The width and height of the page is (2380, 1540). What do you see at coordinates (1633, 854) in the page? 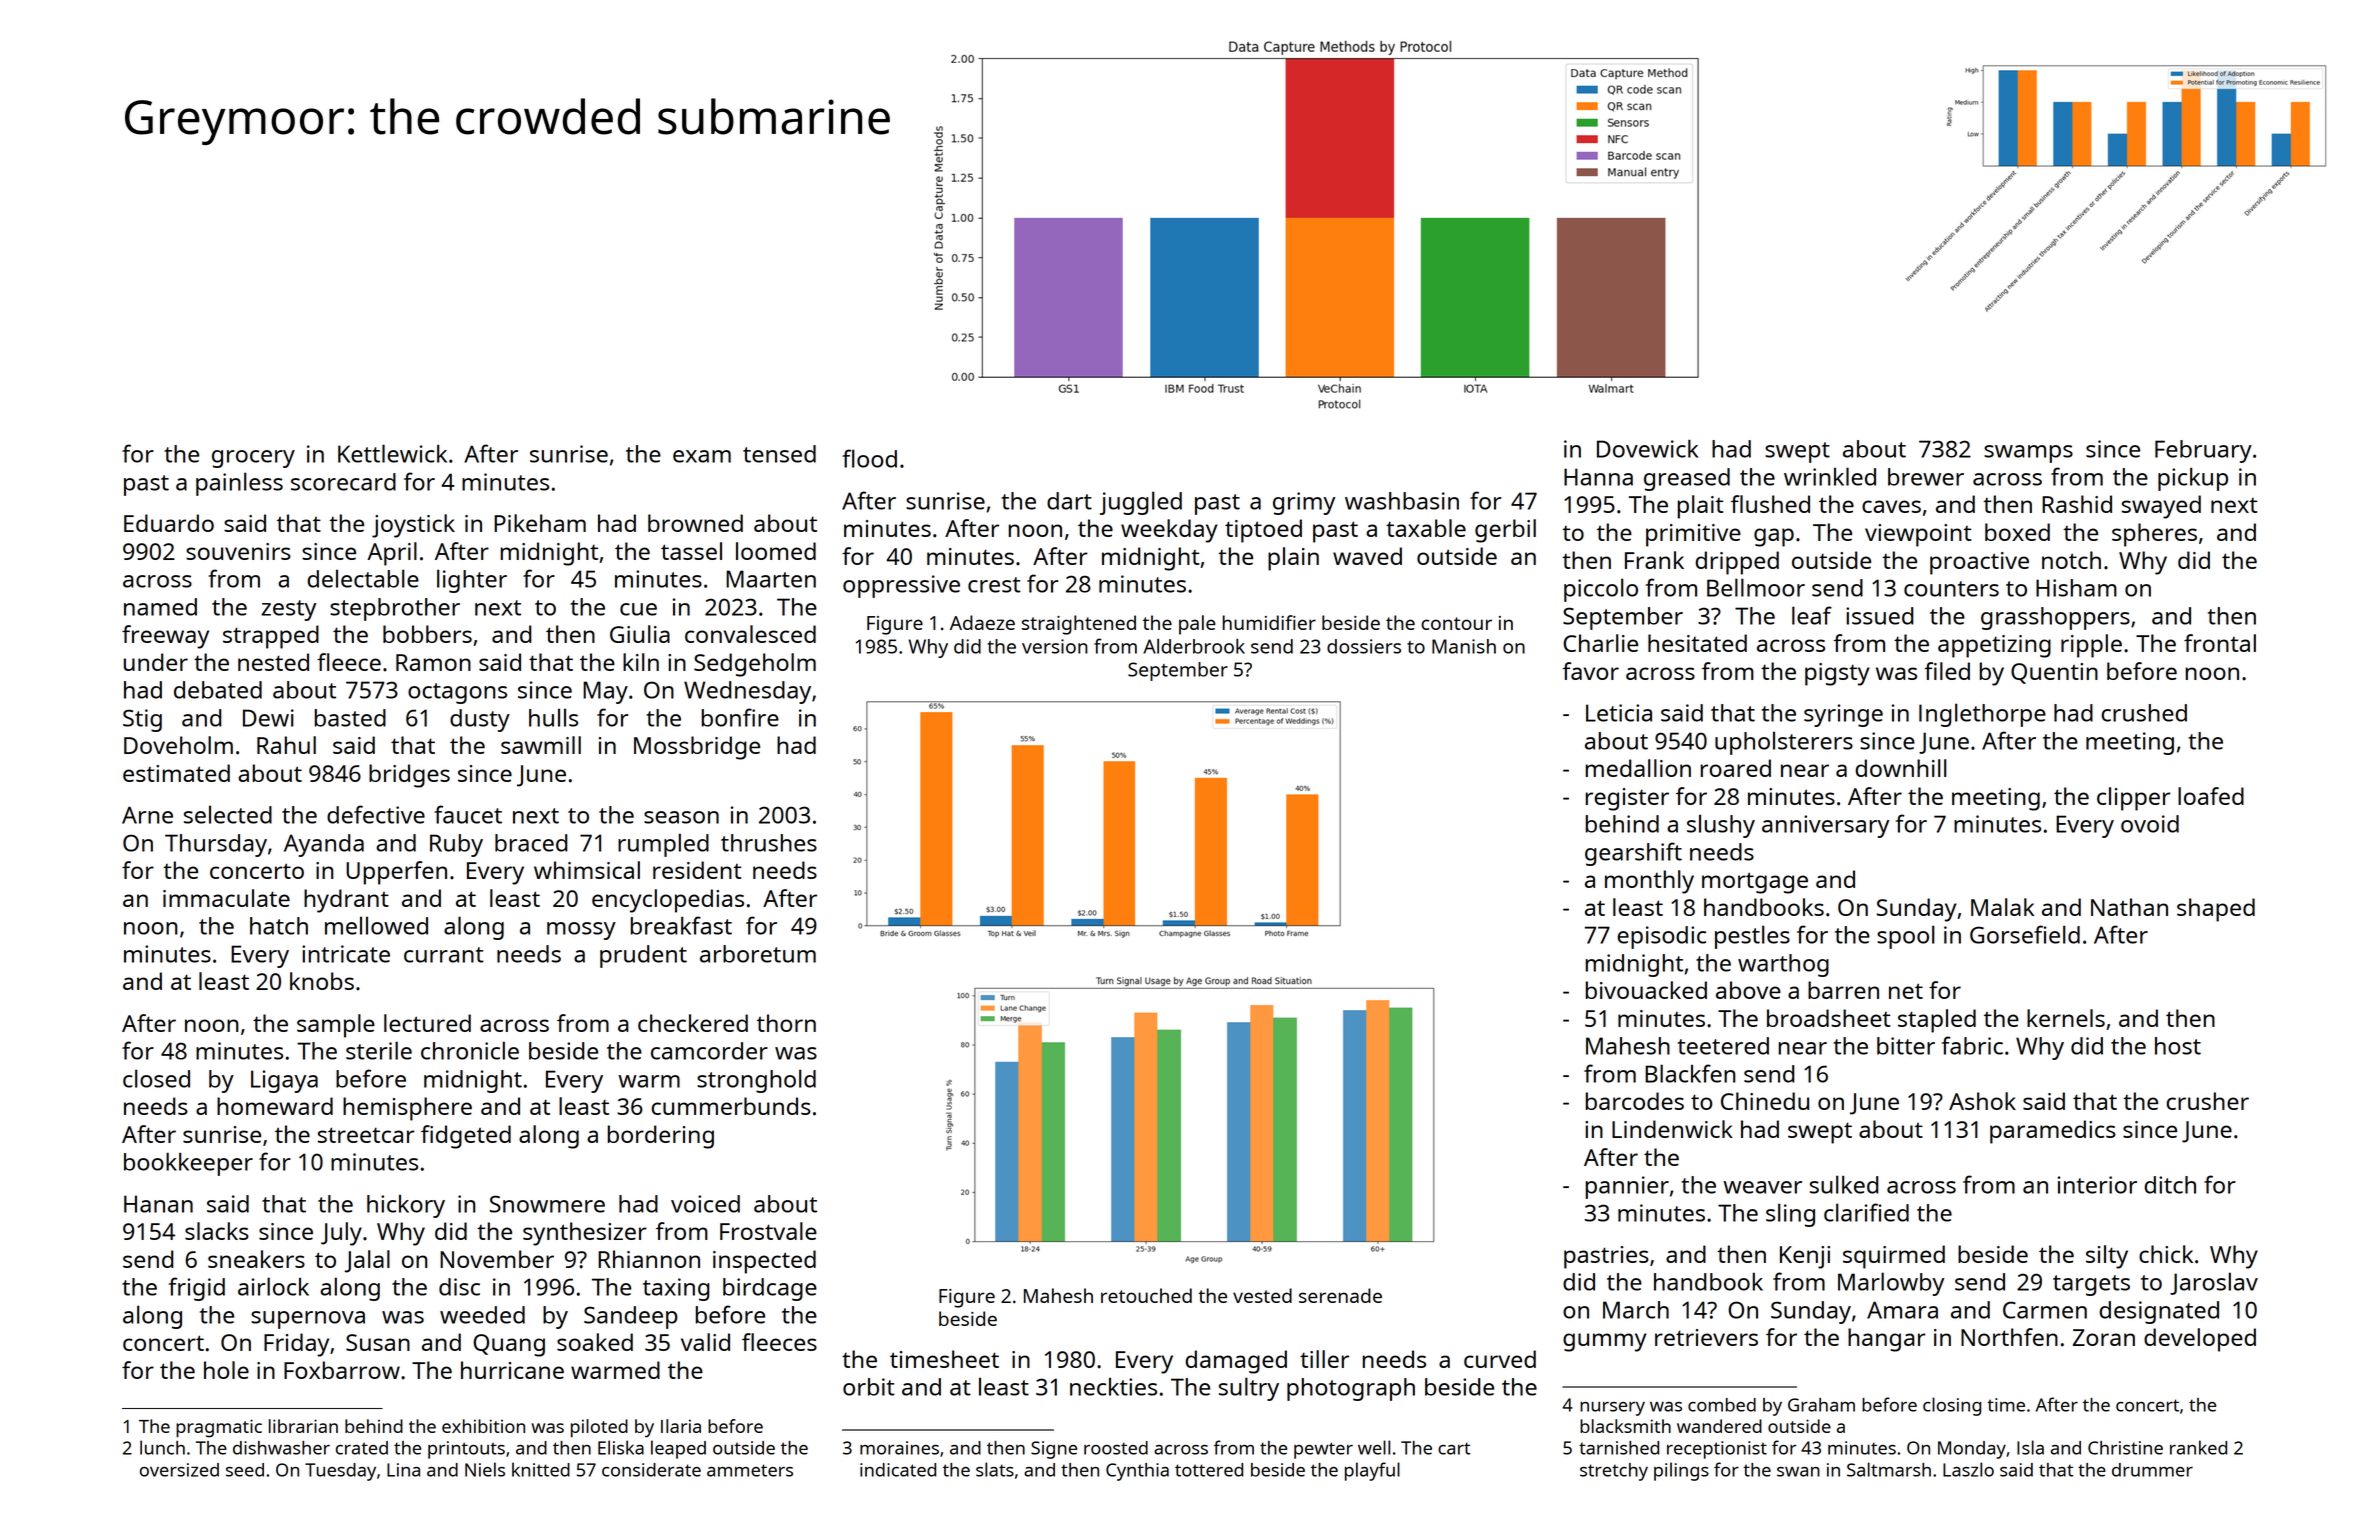
I see `gearshift` at bounding box center [1633, 854].
